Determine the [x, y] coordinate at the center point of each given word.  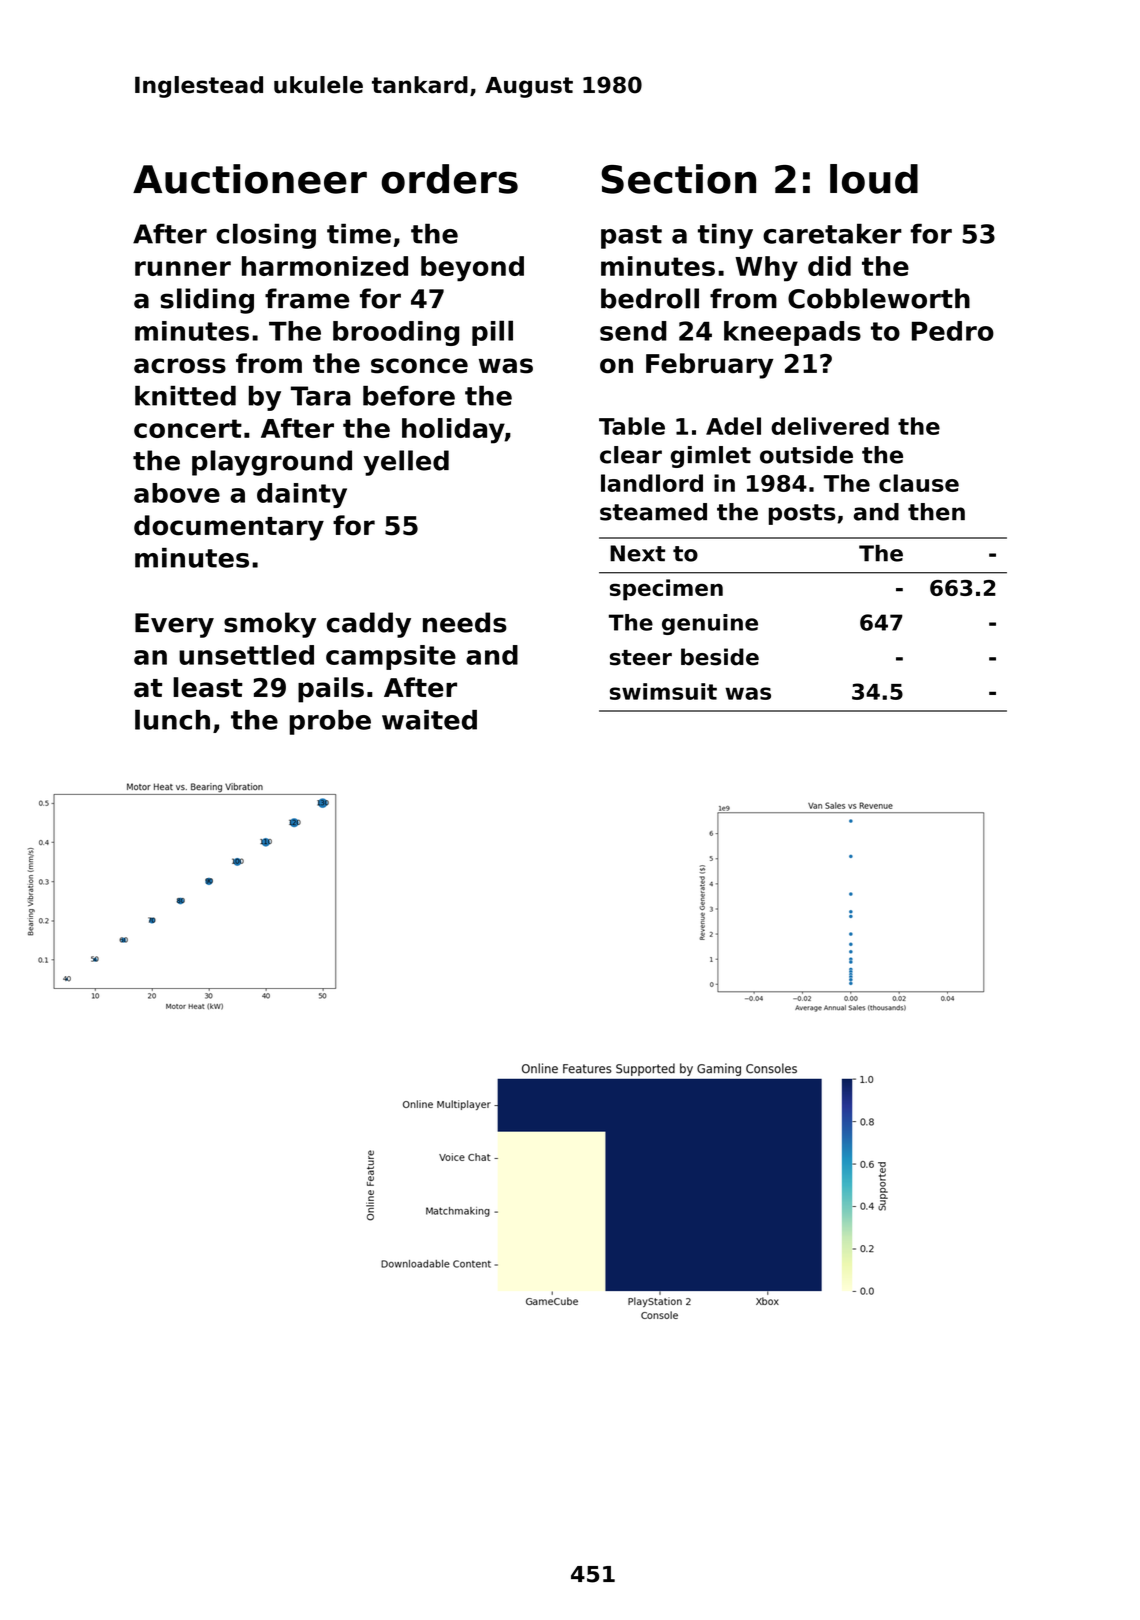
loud [874, 179]
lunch [172, 719]
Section [678, 179]
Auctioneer [250, 179]
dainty [302, 495]
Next [637, 553]
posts [802, 514]
